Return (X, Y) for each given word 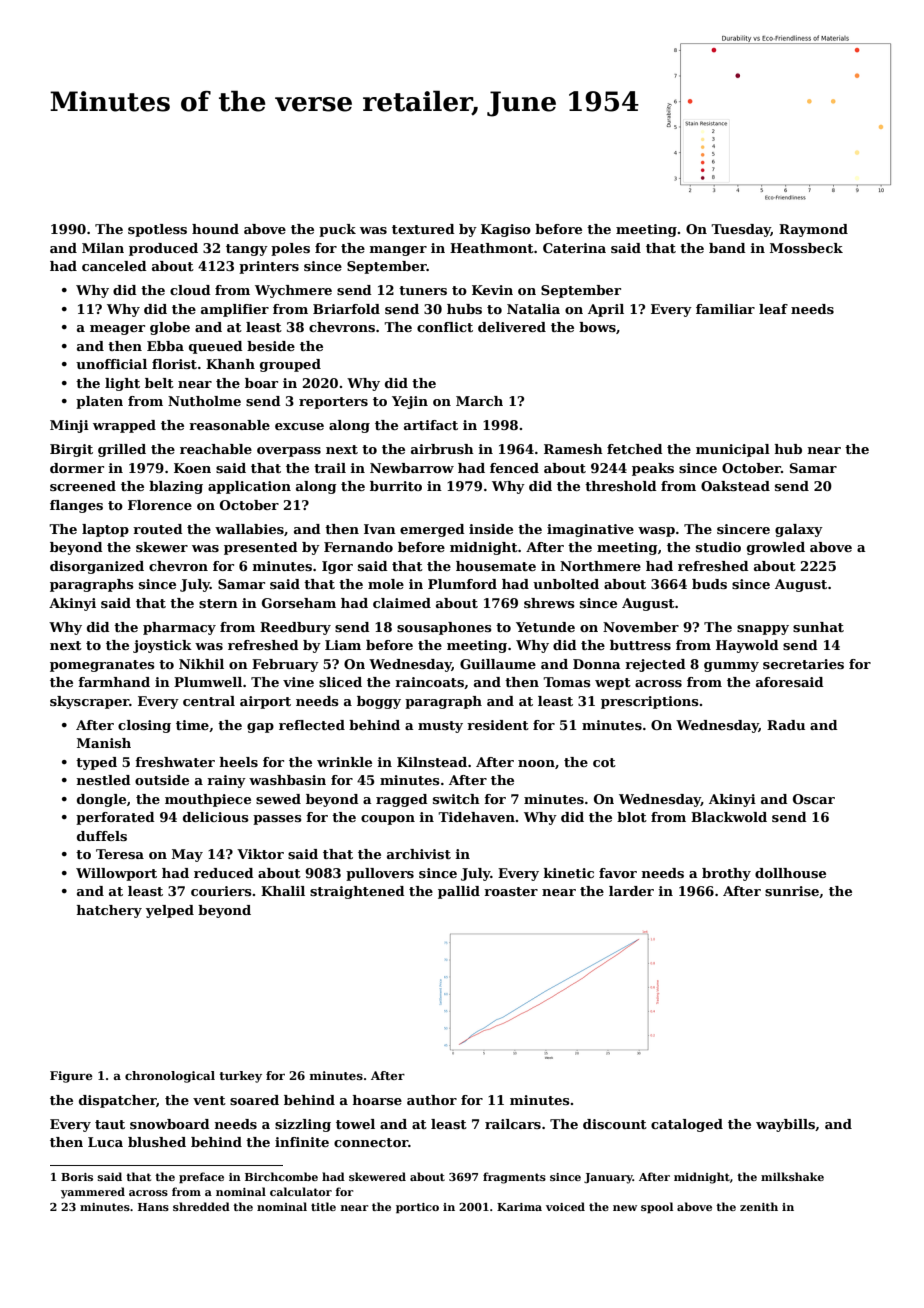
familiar (725, 309)
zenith (759, 1206)
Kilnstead (432, 762)
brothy (726, 874)
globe (170, 328)
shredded (201, 1206)
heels (239, 762)
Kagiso (506, 230)
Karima (519, 1207)
